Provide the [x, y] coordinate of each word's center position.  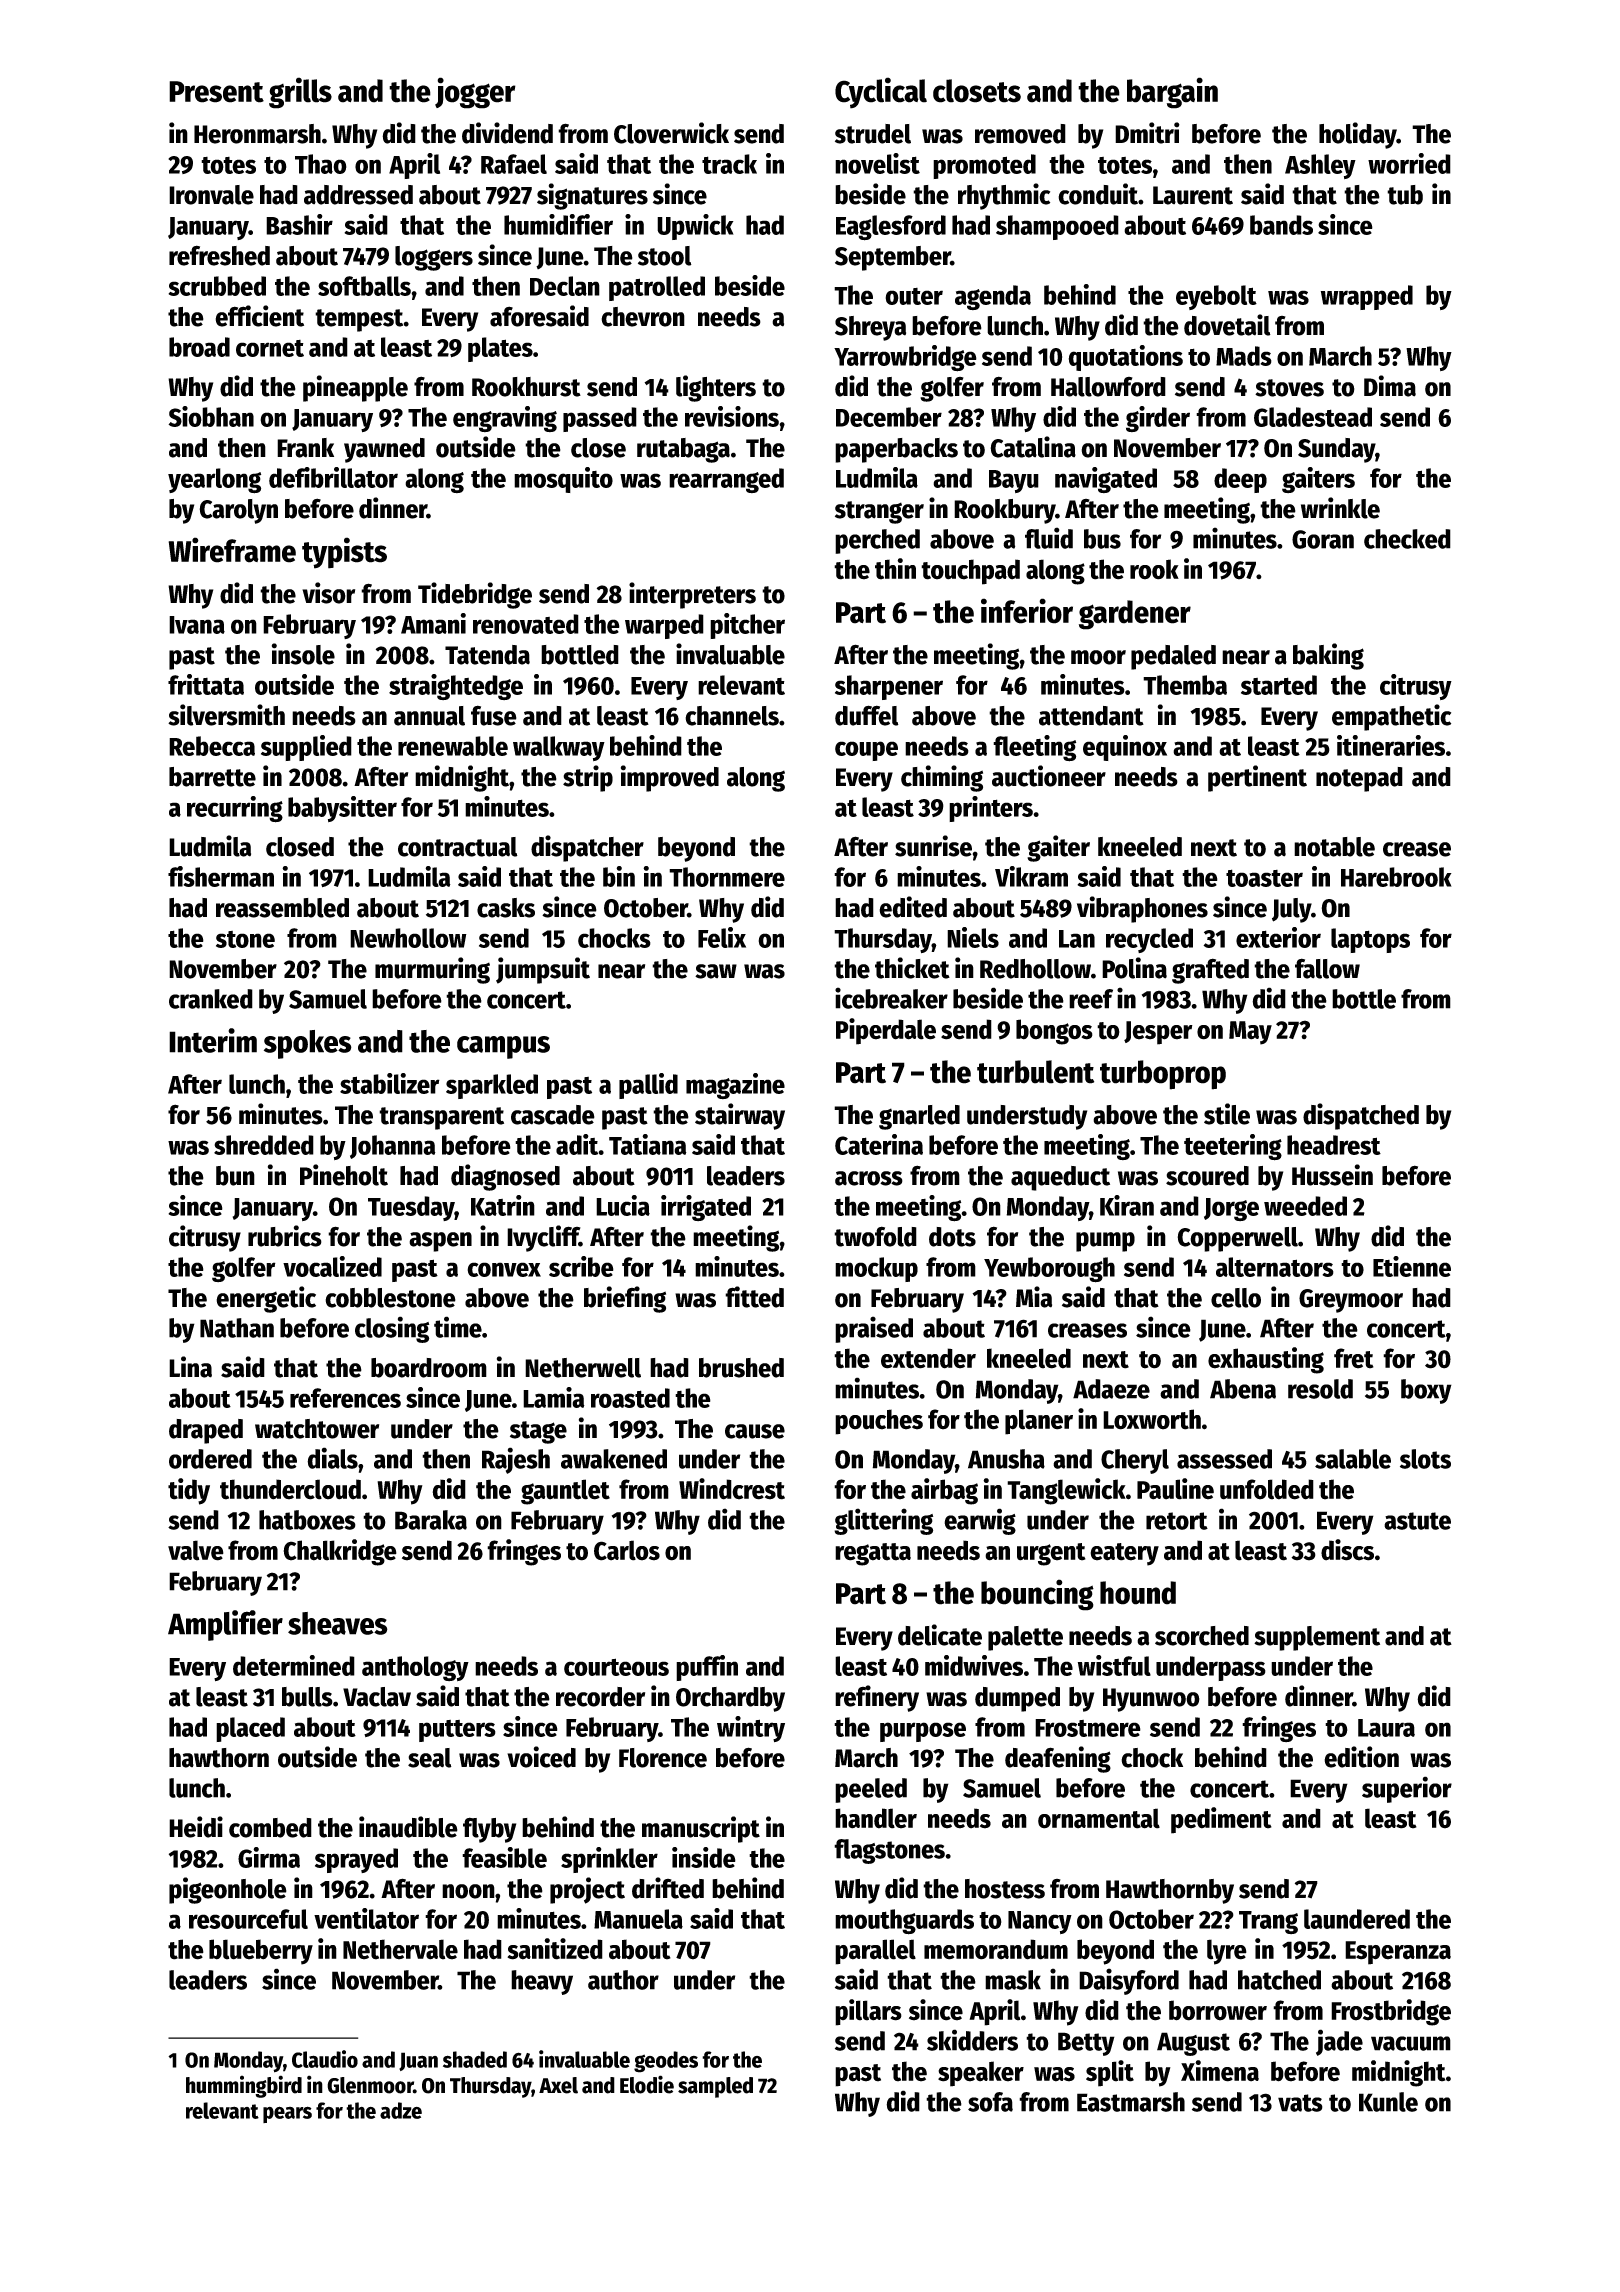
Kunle [1388, 2102]
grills [300, 93]
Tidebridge [475, 595]
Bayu [1014, 481]
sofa [990, 2102]
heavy [542, 1982]
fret [1354, 1358]
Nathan [237, 1328]
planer [1039, 1422]
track [729, 164]
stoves [1289, 388]
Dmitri [1147, 133]
